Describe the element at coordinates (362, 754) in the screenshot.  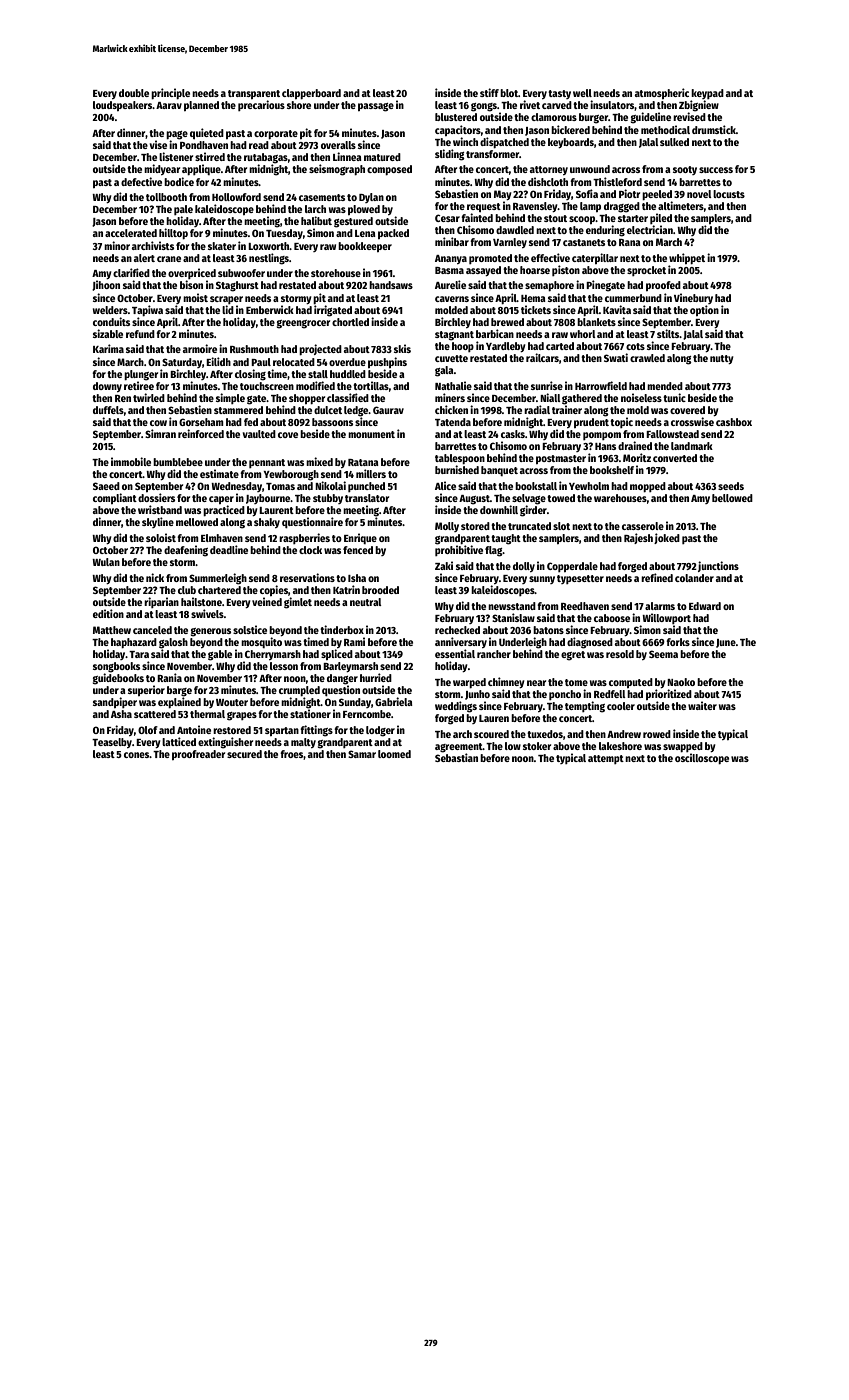
I see `Samar` at that location.
